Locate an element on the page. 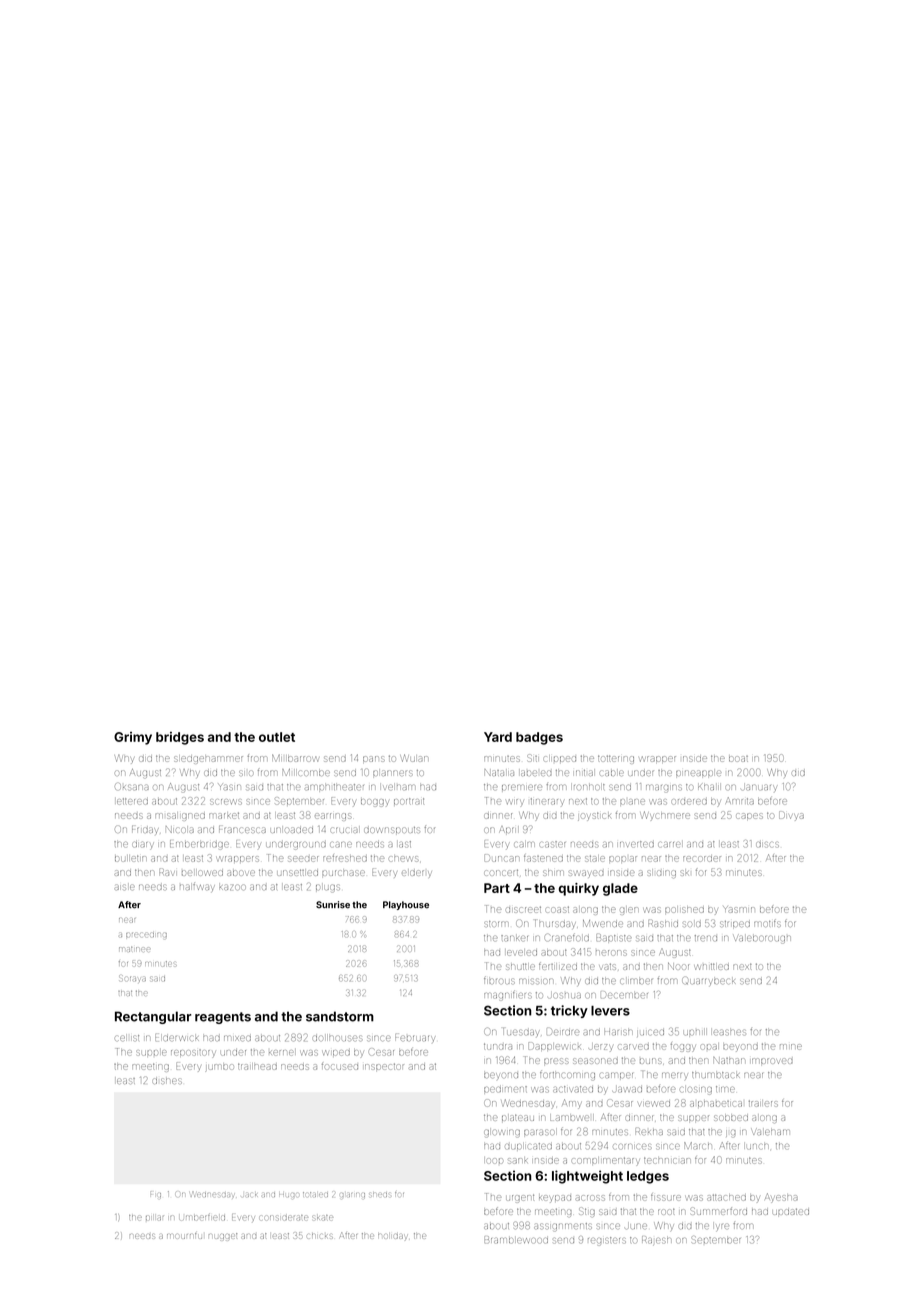 The image size is (924, 1308). boat is located at coordinates (738, 759).
